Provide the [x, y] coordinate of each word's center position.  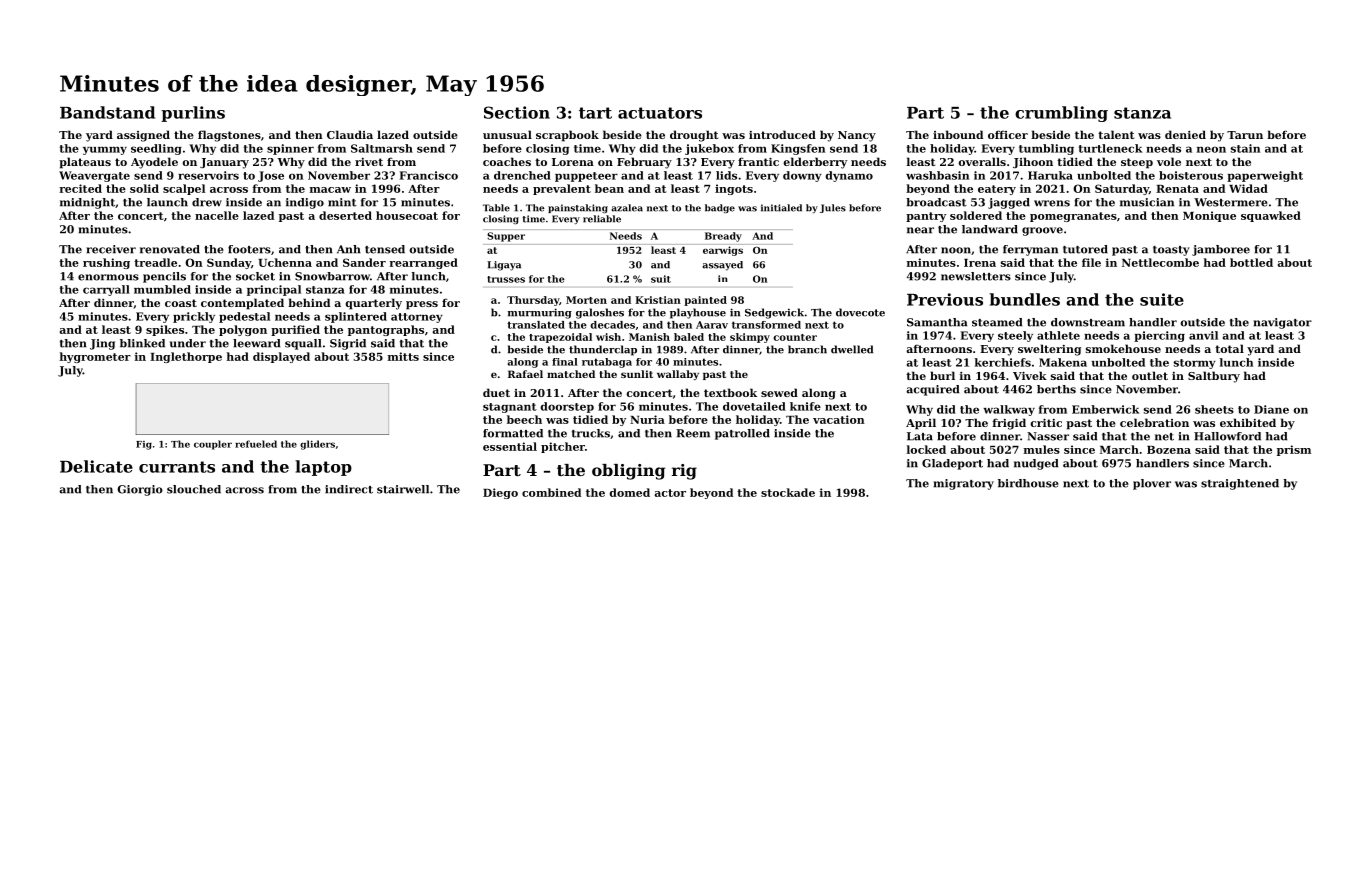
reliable [602, 219]
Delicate [96, 466]
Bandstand [107, 112]
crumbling [1061, 114]
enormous [108, 277]
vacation [839, 419]
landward [990, 229]
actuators [660, 113]
